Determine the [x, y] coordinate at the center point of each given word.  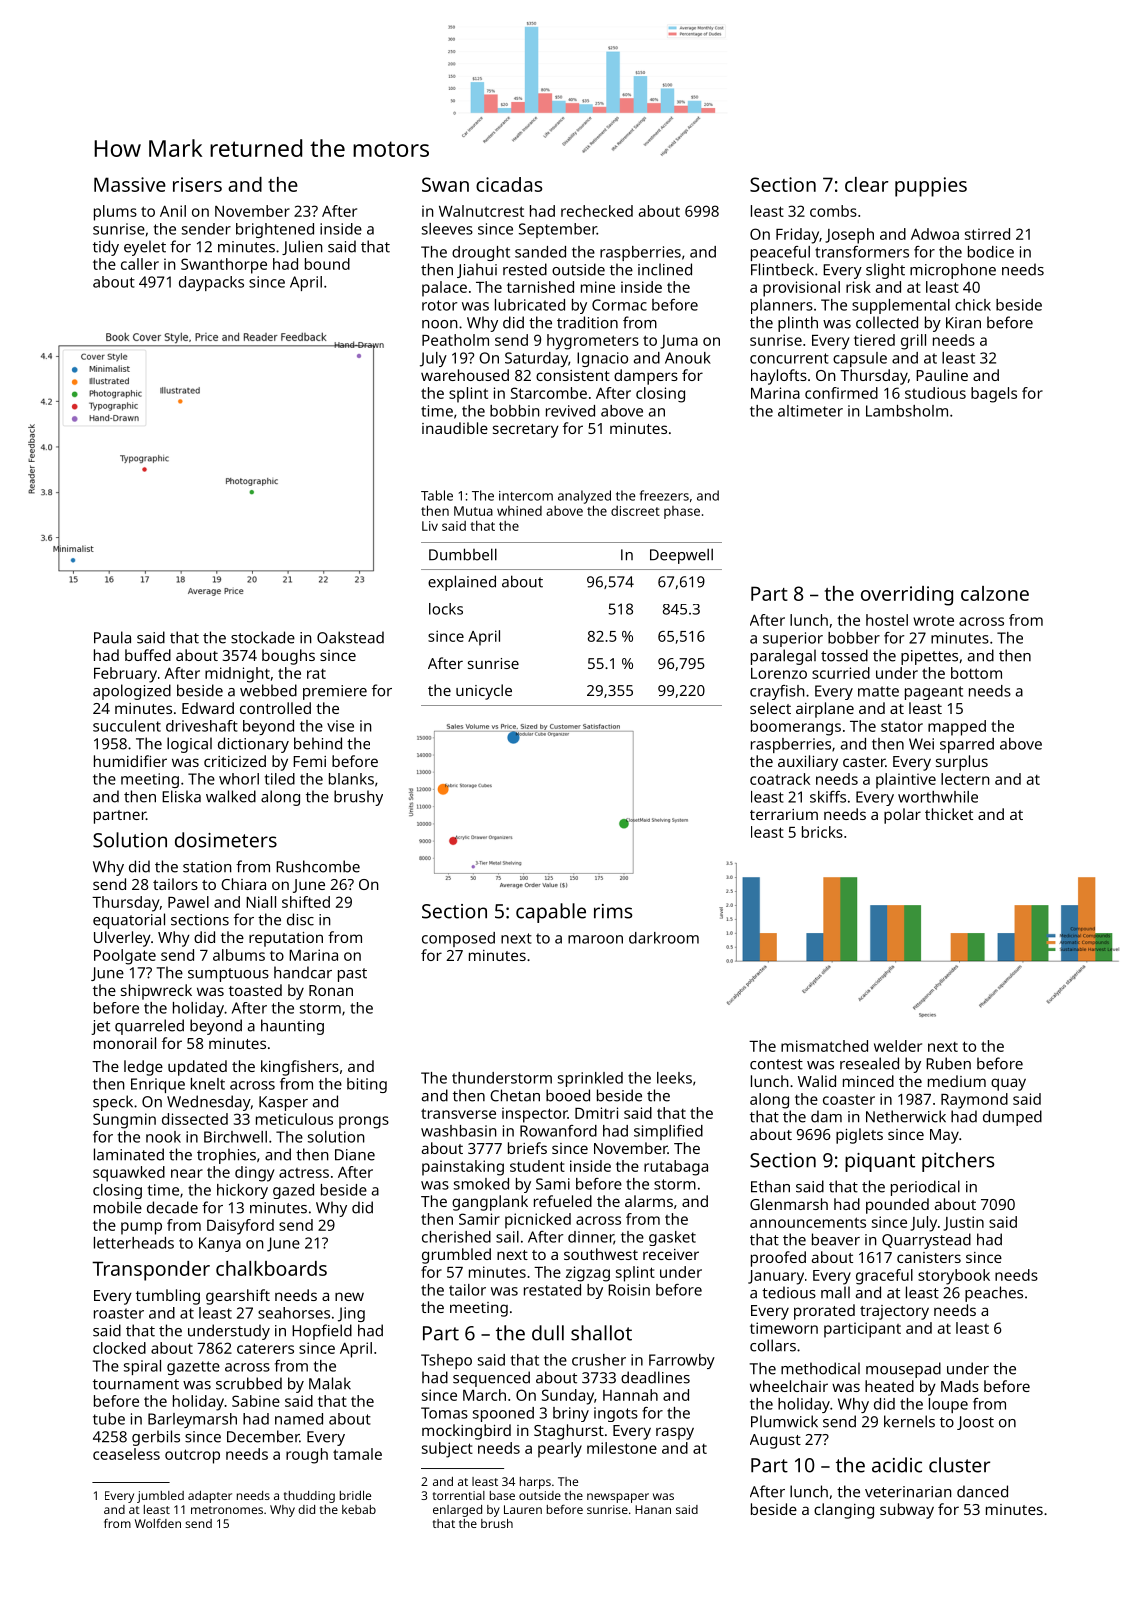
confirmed [841, 393]
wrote [933, 621]
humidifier [130, 761]
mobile [118, 1207]
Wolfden [158, 1523]
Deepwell [681, 556]
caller [140, 264]
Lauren [523, 1509]
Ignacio [602, 359]
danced [982, 1491]
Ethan [770, 1186]
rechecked [597, 211]
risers [197, 184]
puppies [931, 187]
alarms [649, 1201]
